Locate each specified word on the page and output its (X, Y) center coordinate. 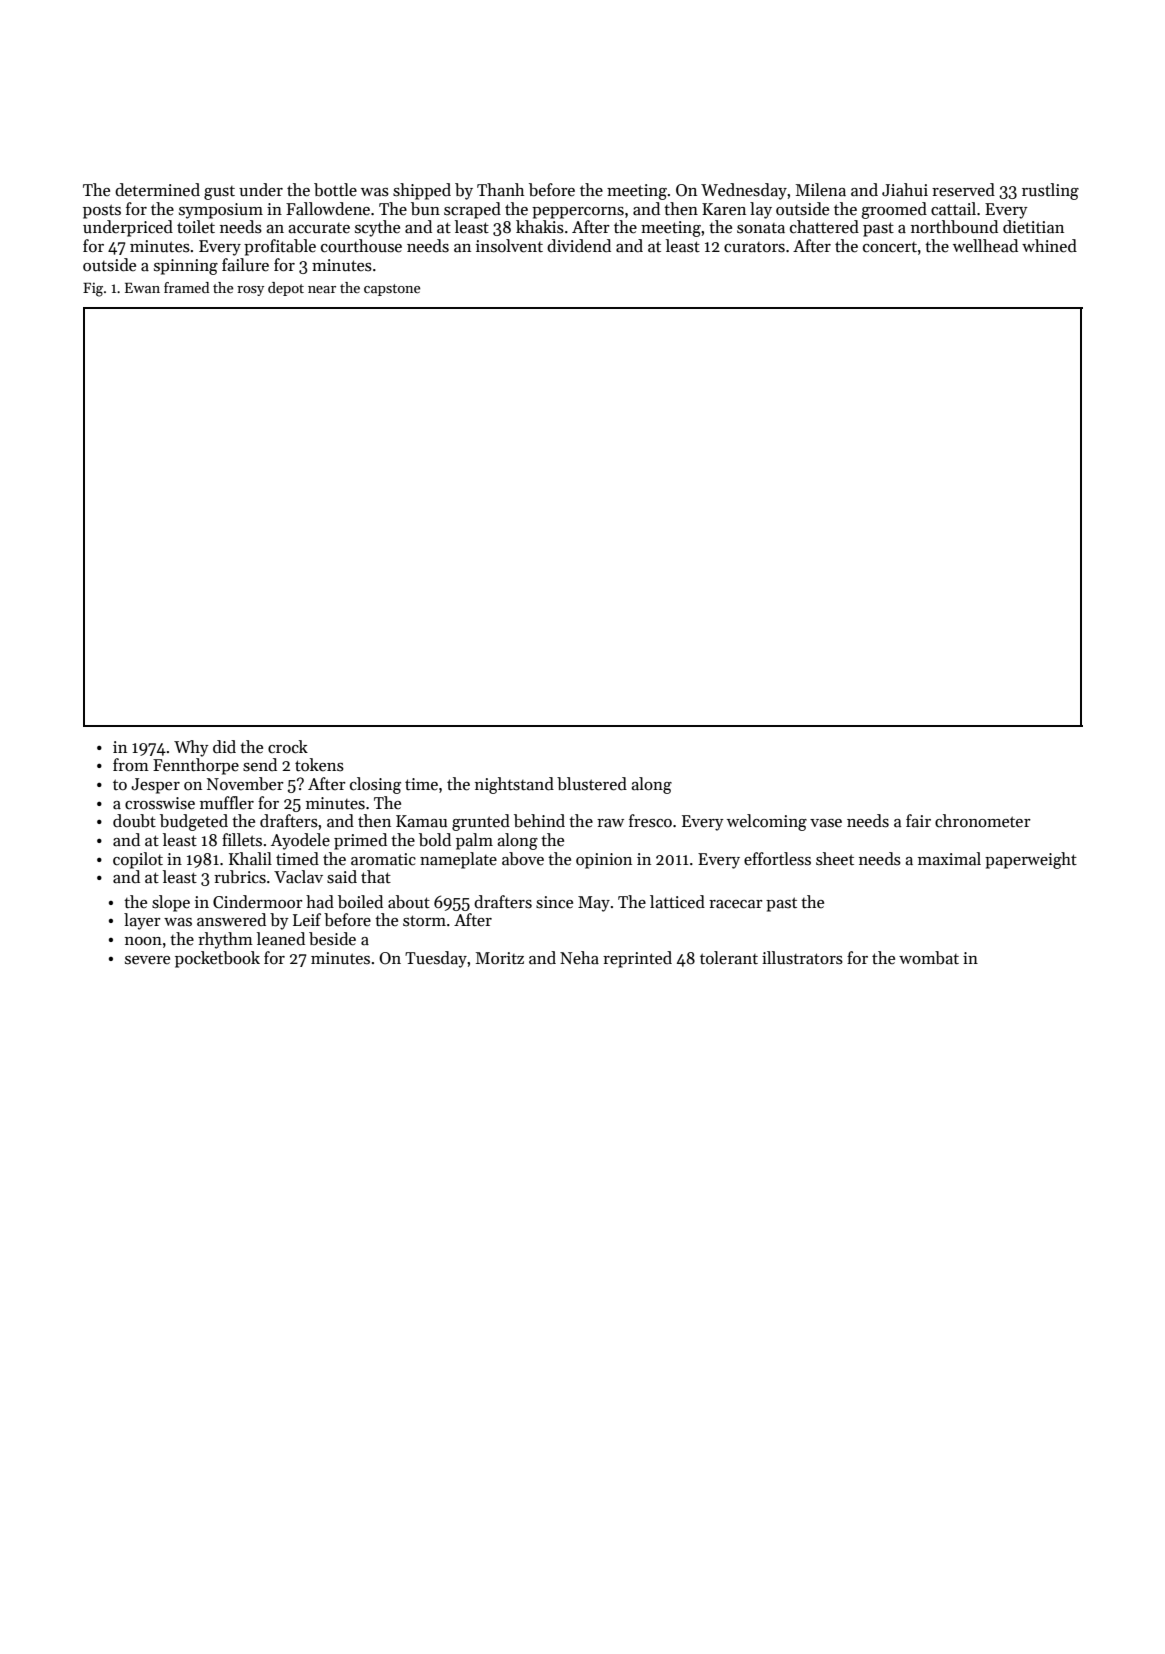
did (224, 747)
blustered (592, 784)
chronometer (983, 821)
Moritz (500, 958)
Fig (93, 289)
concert (890, 247)
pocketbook (217, 959)
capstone (392, 290)
